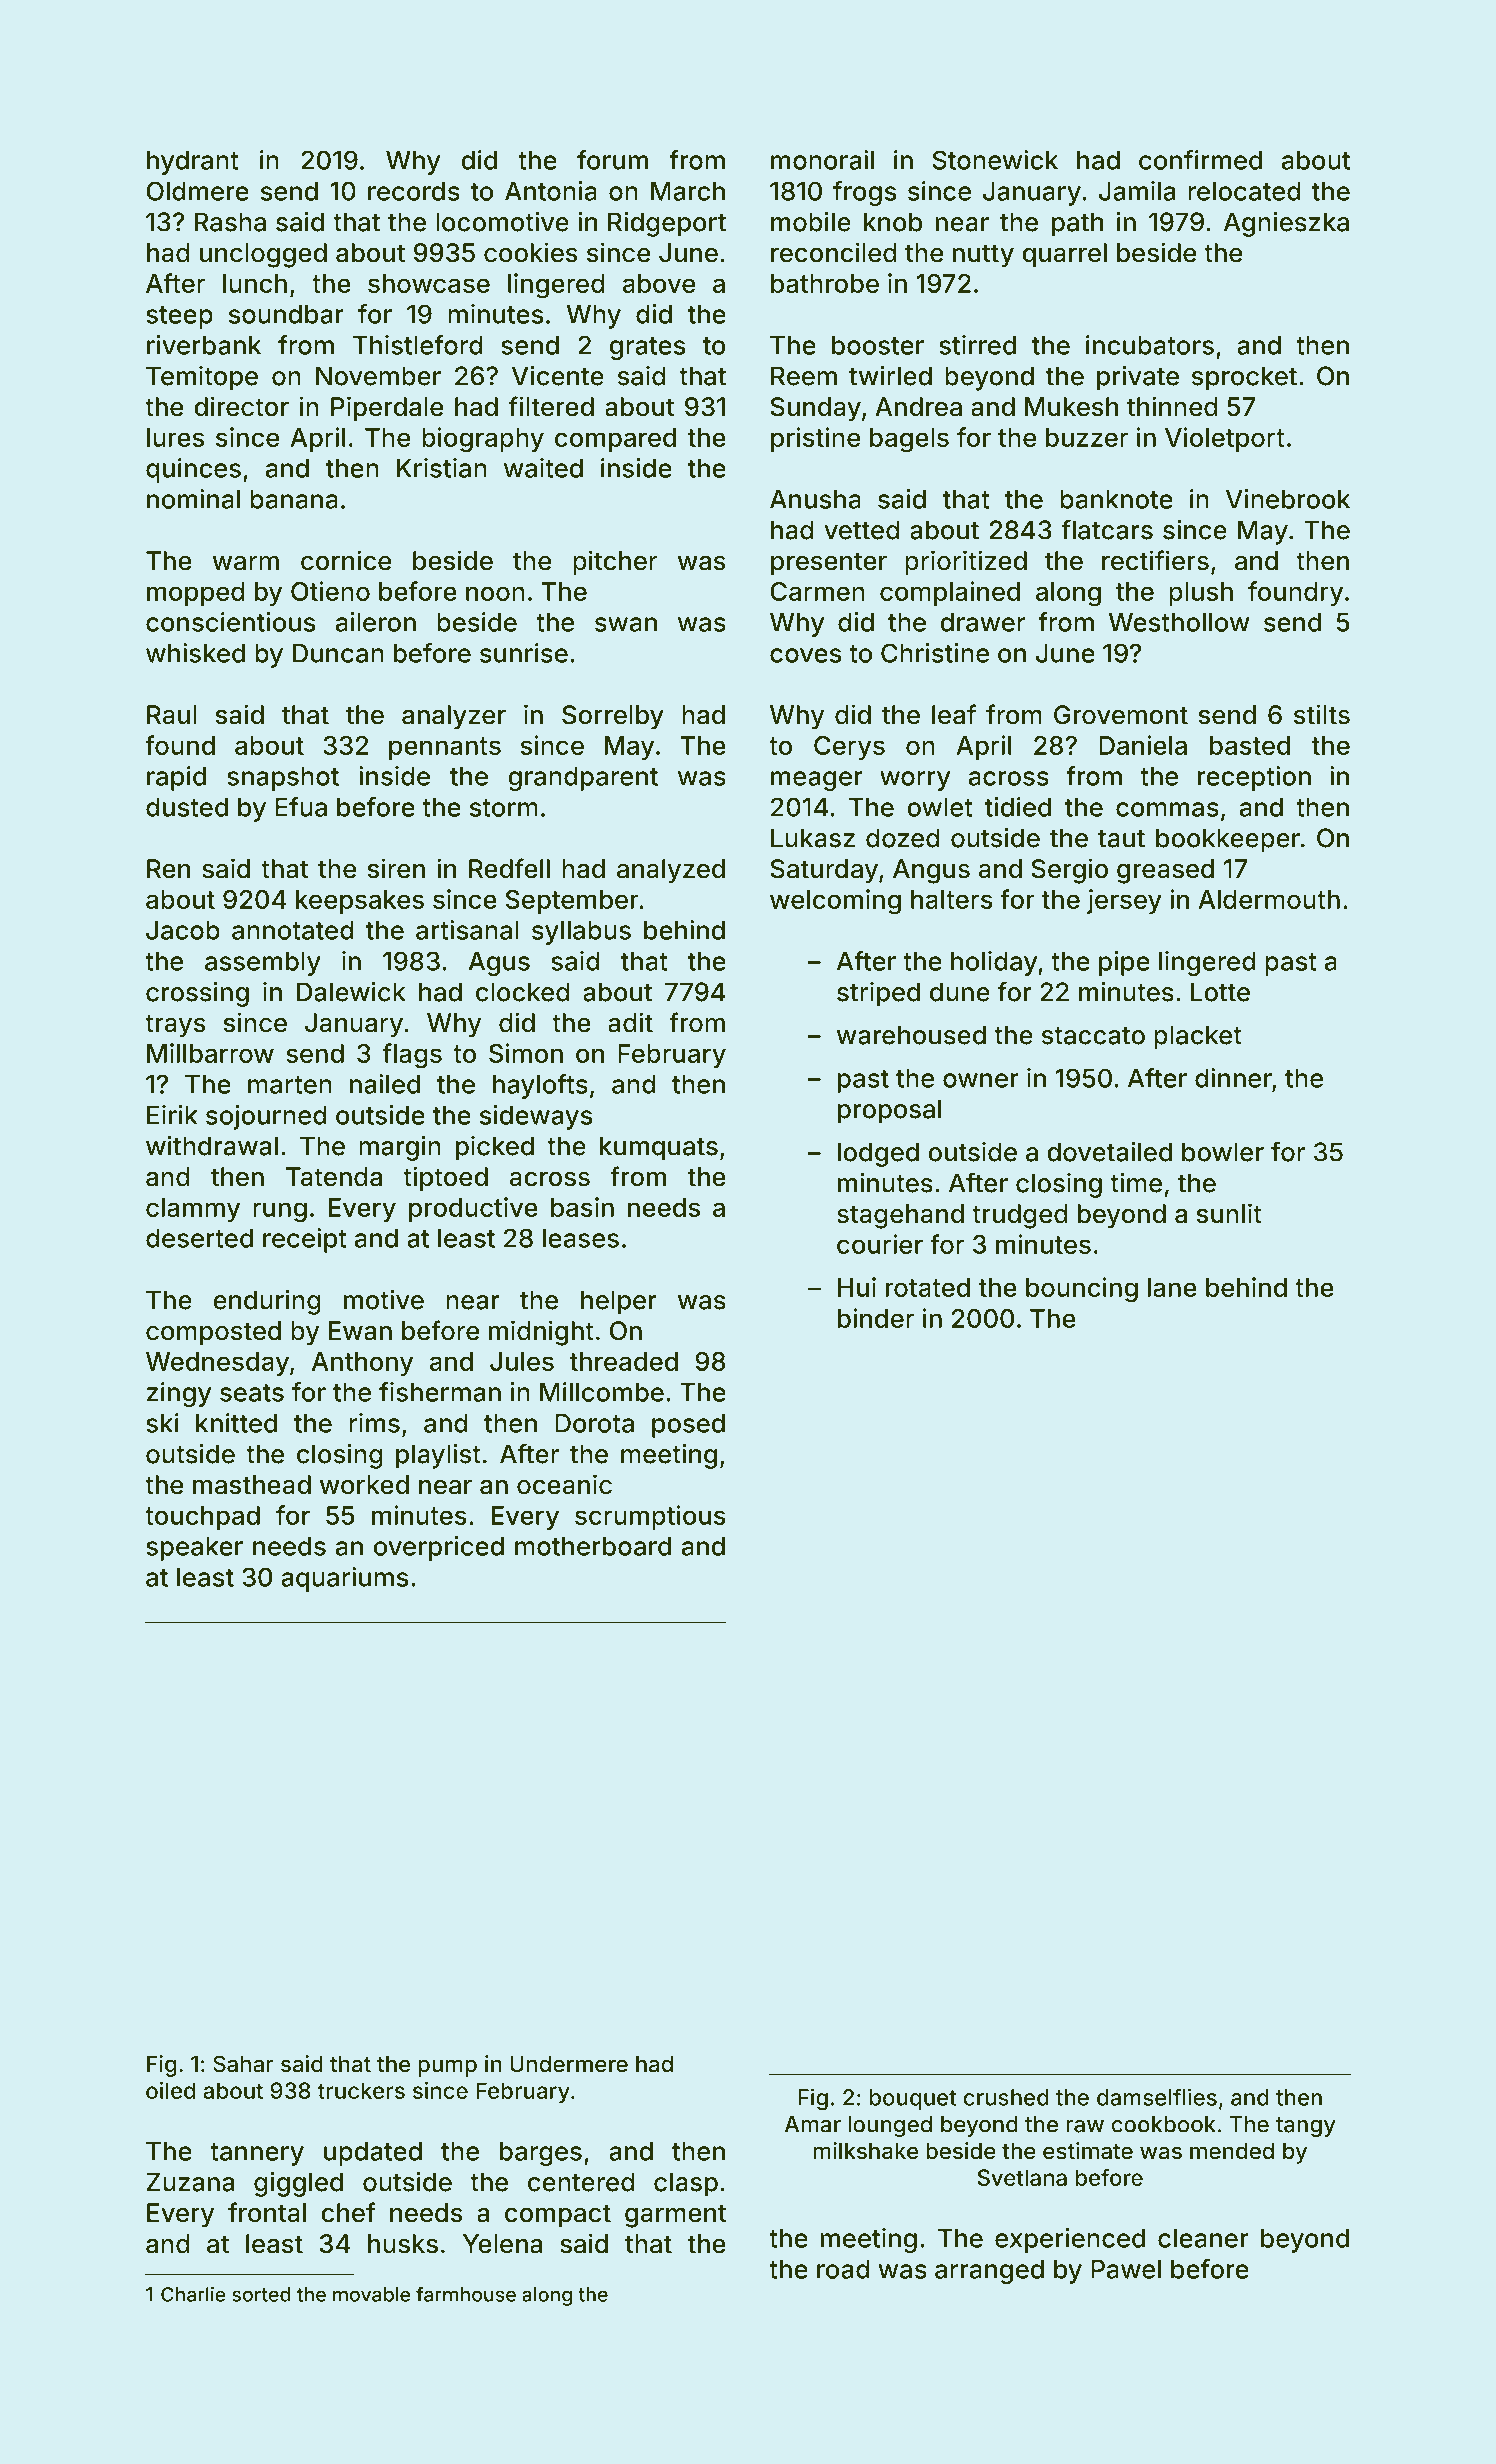 This screenshot has height=2464, width=1496. I want to click on binder, so click(876, 1318).
